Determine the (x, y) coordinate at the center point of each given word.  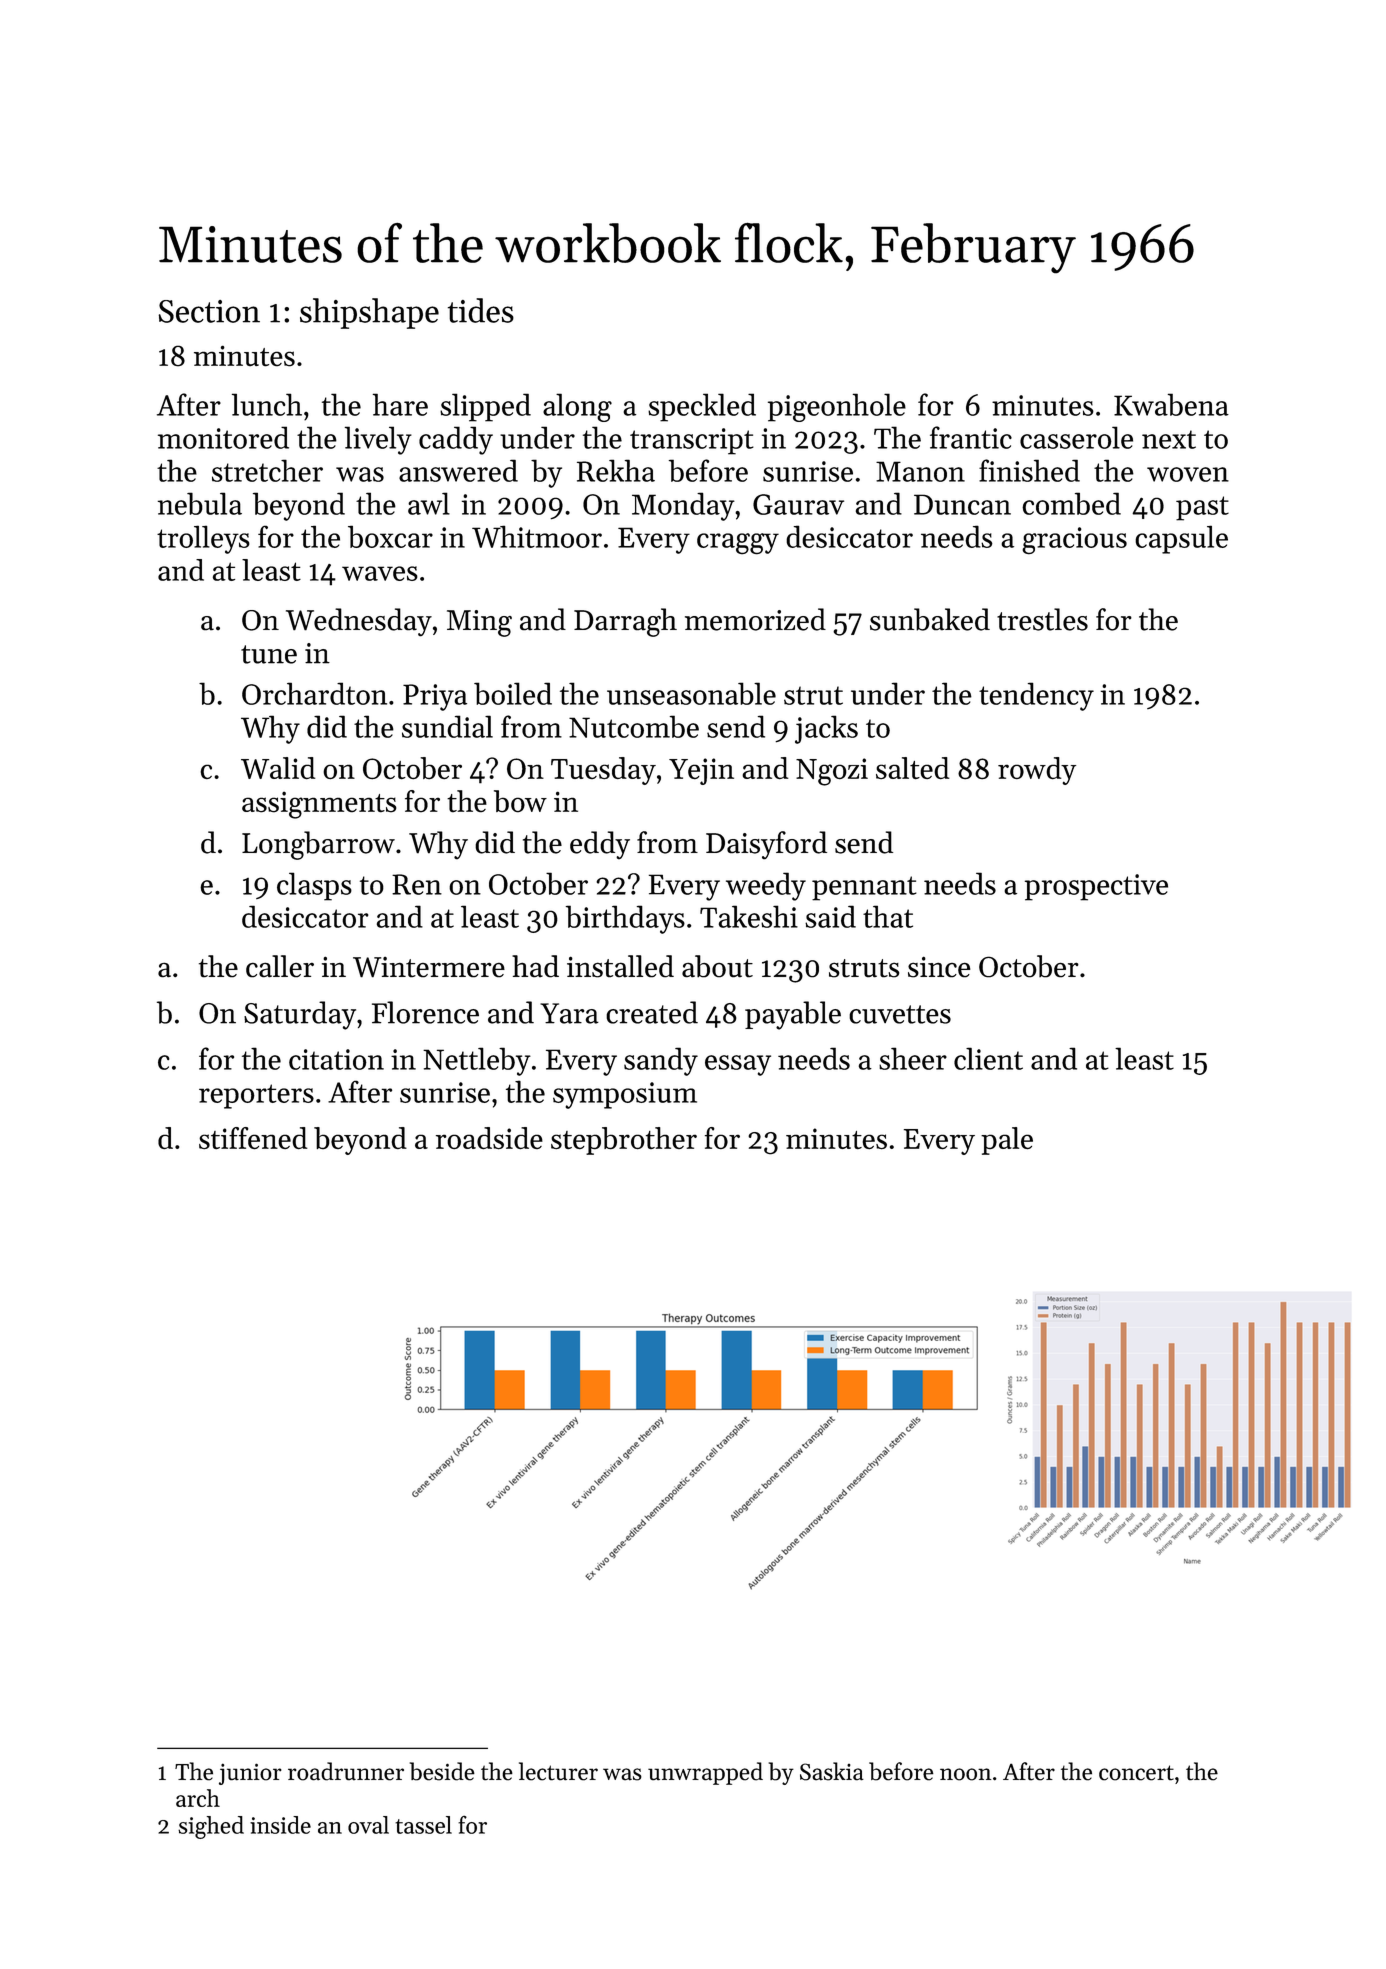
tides (481, 310)
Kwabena (1171, 404)
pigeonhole (837, 407)
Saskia (832, 1771)
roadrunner (346, 1771)
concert (1136, 1773)
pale (1007, 1141)
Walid (278, 768)
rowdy (1037, 771)
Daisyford (766, 845)
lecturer (558, 1771)
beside (442, 1771)
